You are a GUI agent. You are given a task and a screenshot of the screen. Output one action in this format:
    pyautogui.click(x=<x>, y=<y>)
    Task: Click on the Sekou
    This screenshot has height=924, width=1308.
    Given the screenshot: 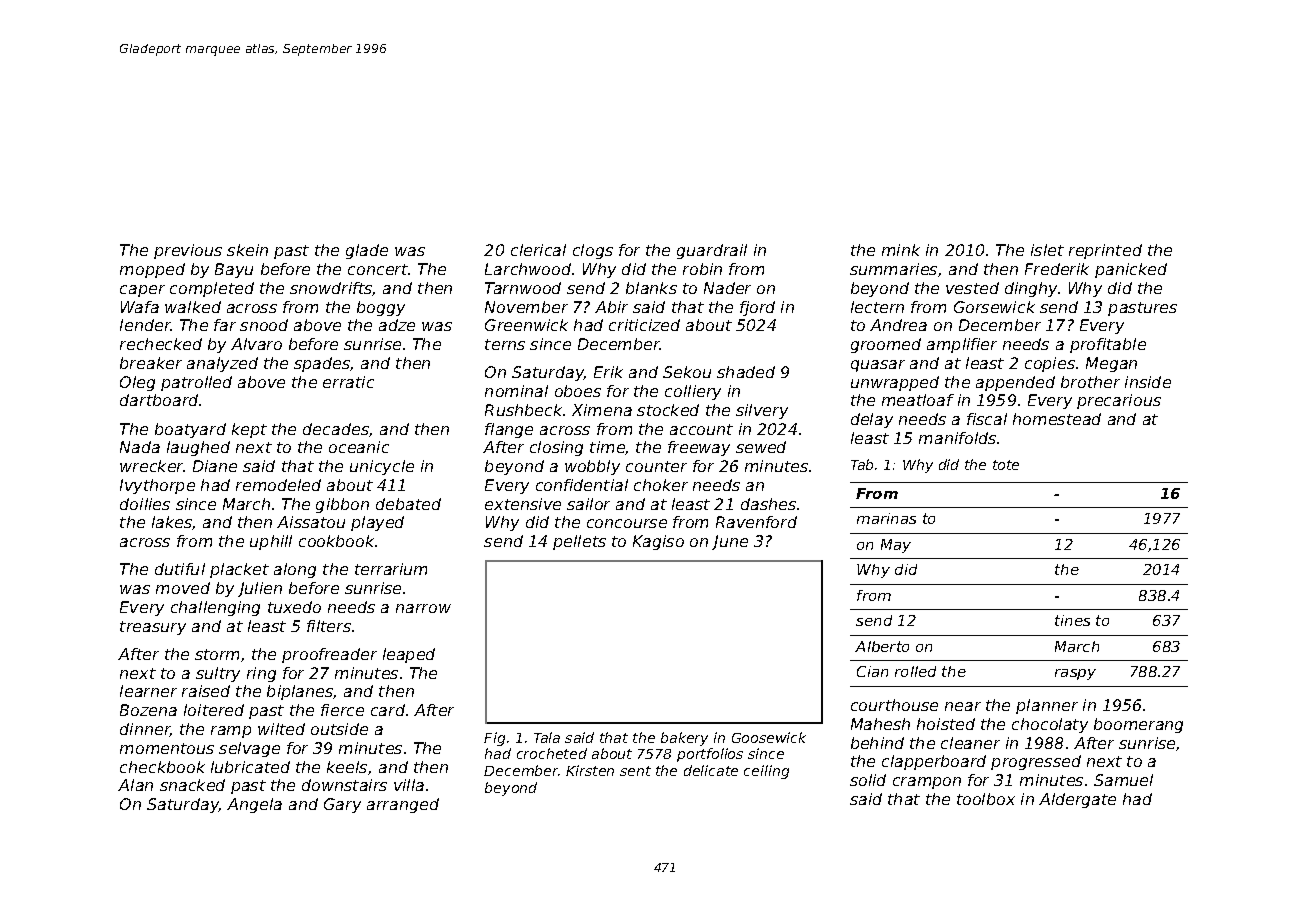 What is the action you would take?
    pyautogui.click(x=687, y=372)
